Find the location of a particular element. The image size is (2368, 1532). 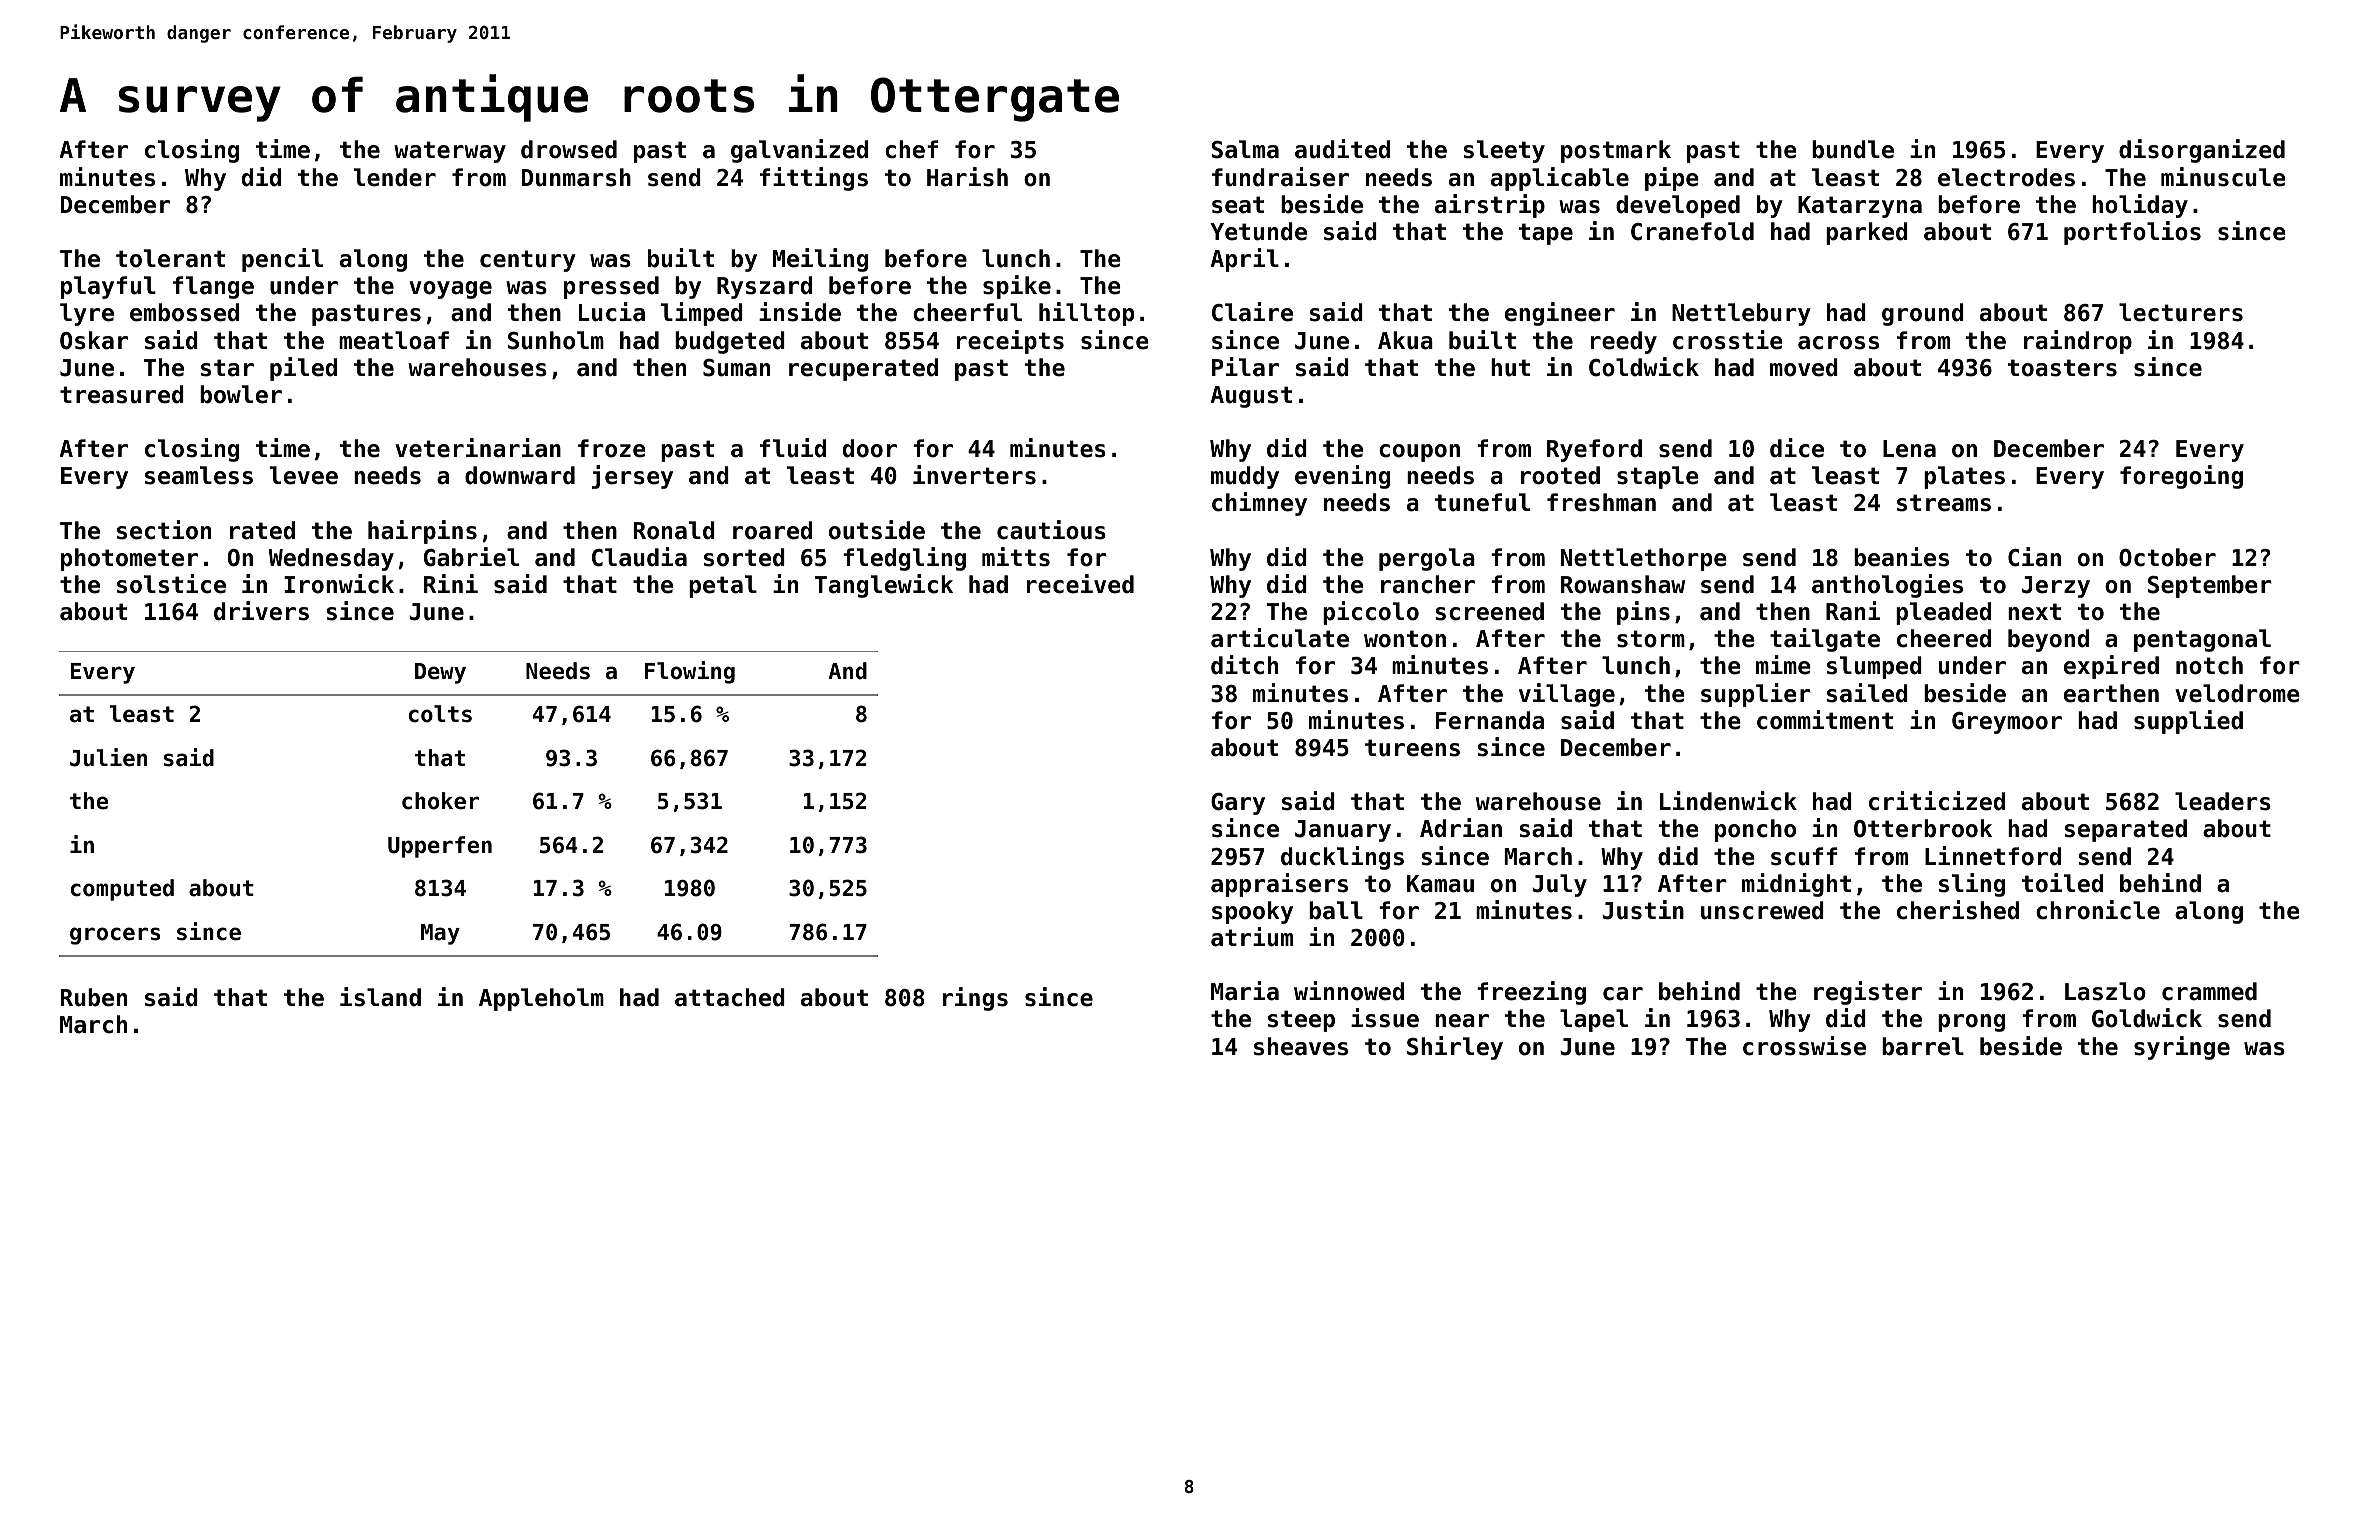

hut is located at coordinates (1510, 367).
